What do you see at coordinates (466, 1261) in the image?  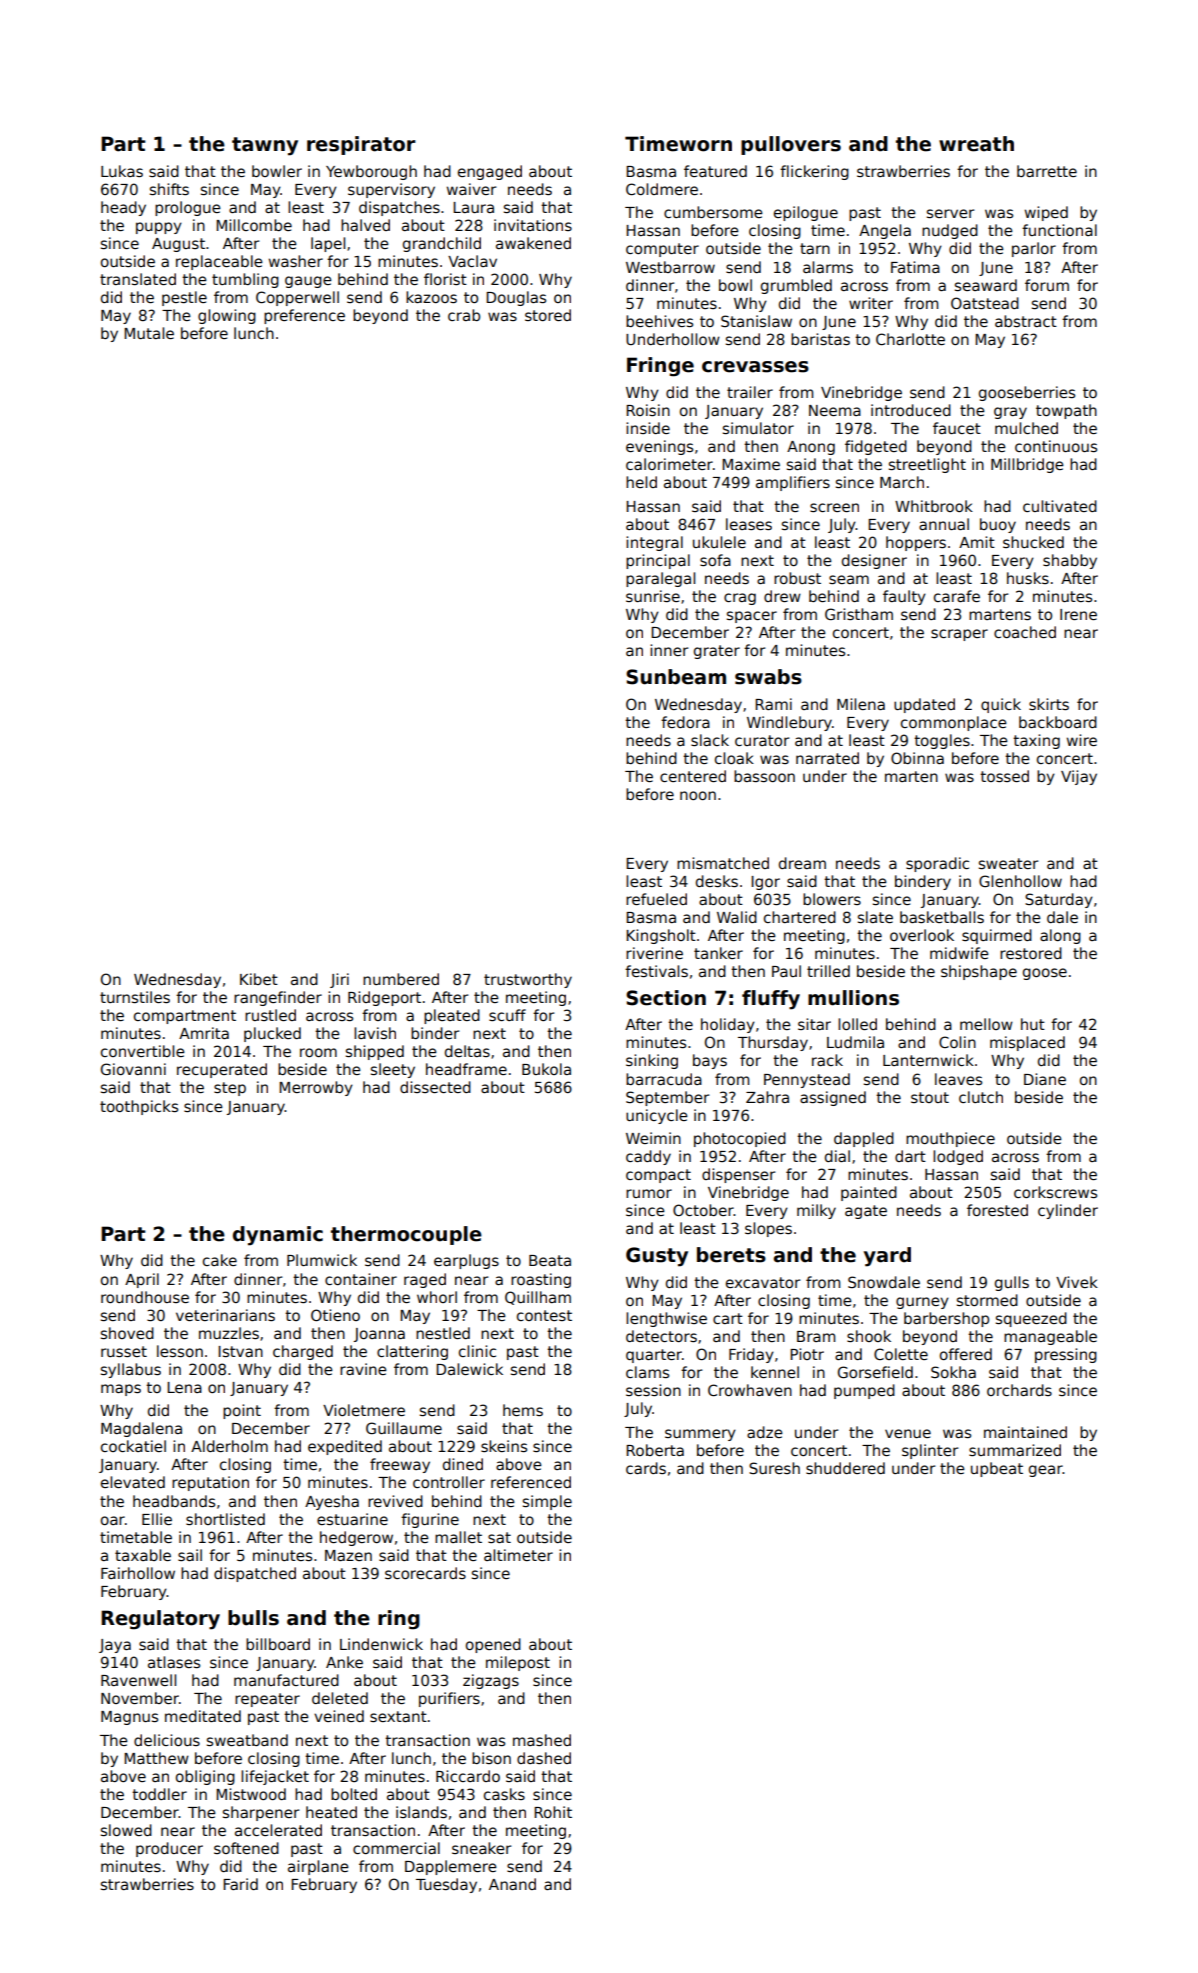 I see `earplugs` at bounding box center [466, 1261].
